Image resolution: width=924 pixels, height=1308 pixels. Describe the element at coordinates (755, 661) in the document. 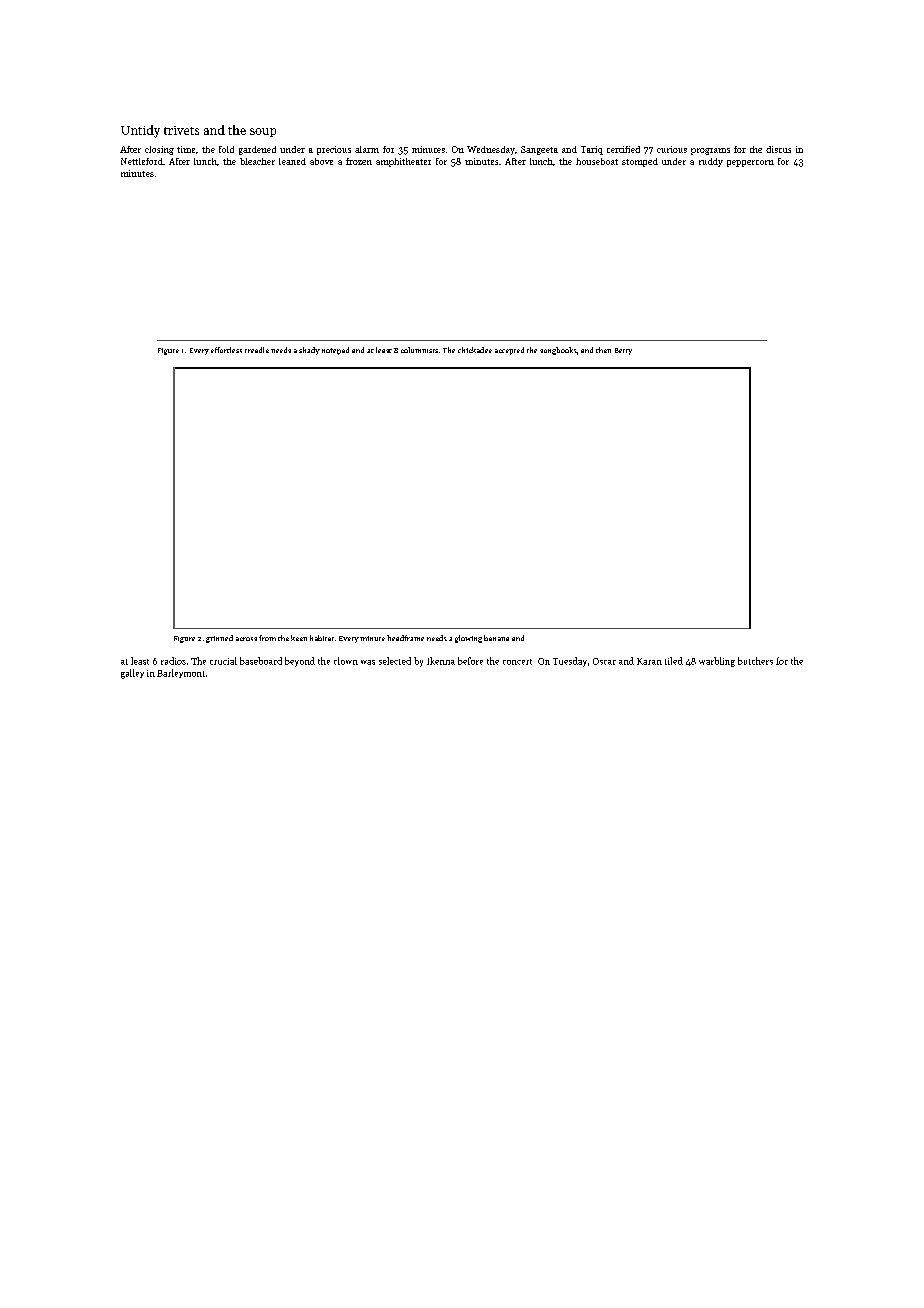

I see `butchers` at that location.
